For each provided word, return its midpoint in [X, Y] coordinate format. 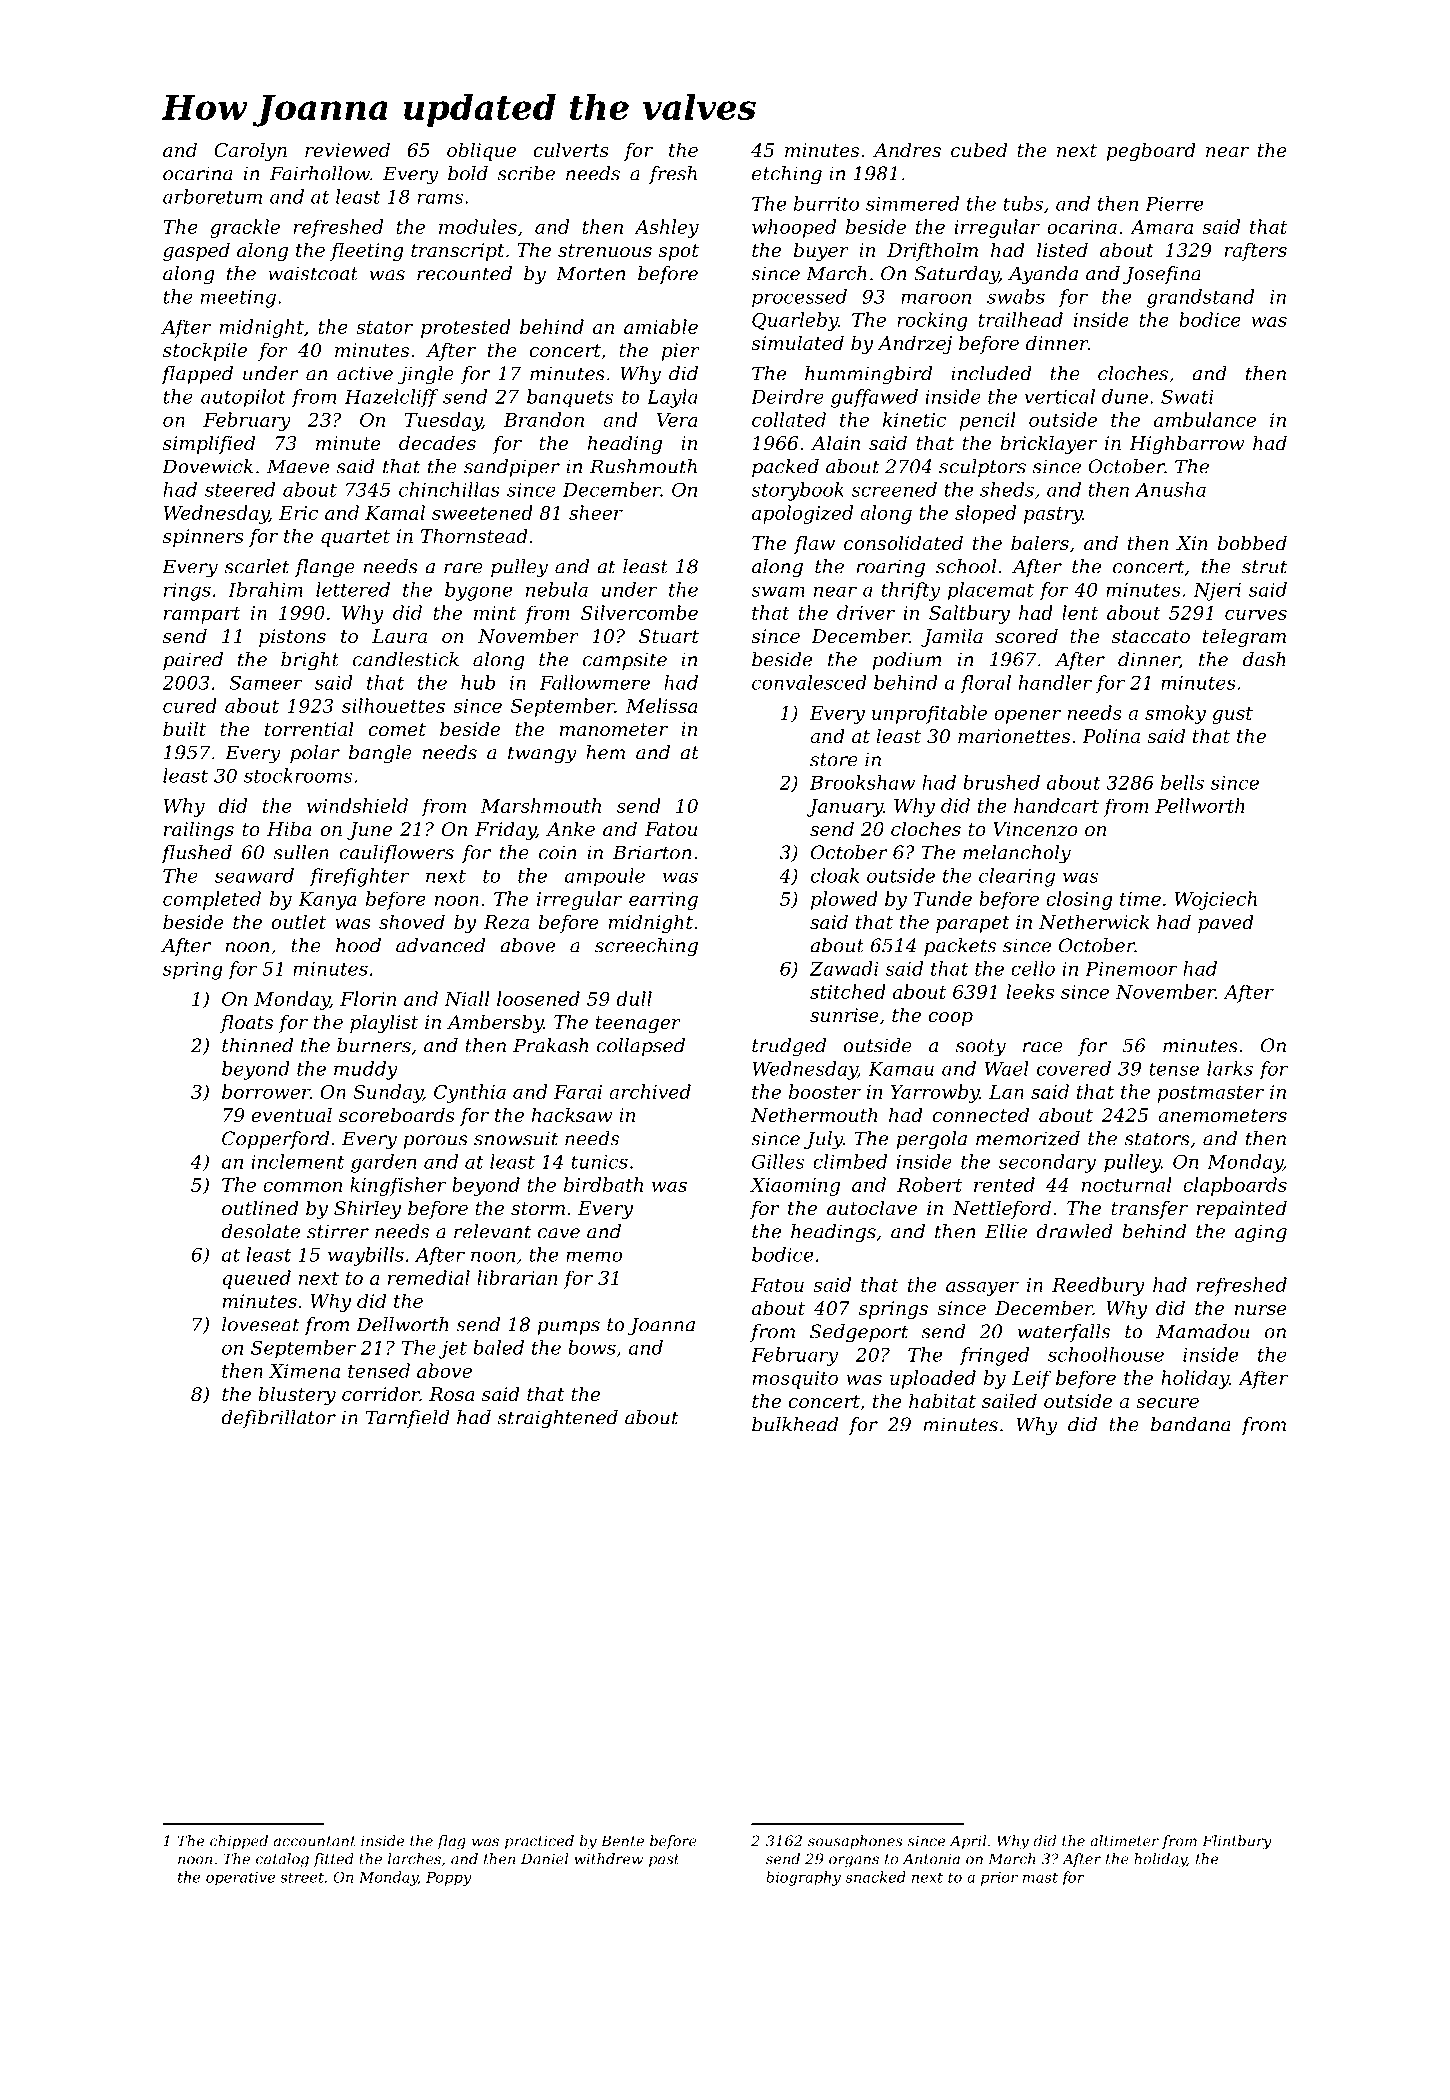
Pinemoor [1131, 969]
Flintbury [1237, 1842]
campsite [625, 661]
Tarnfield [408, 1419]
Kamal [395, 512]
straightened [558, 1419]
